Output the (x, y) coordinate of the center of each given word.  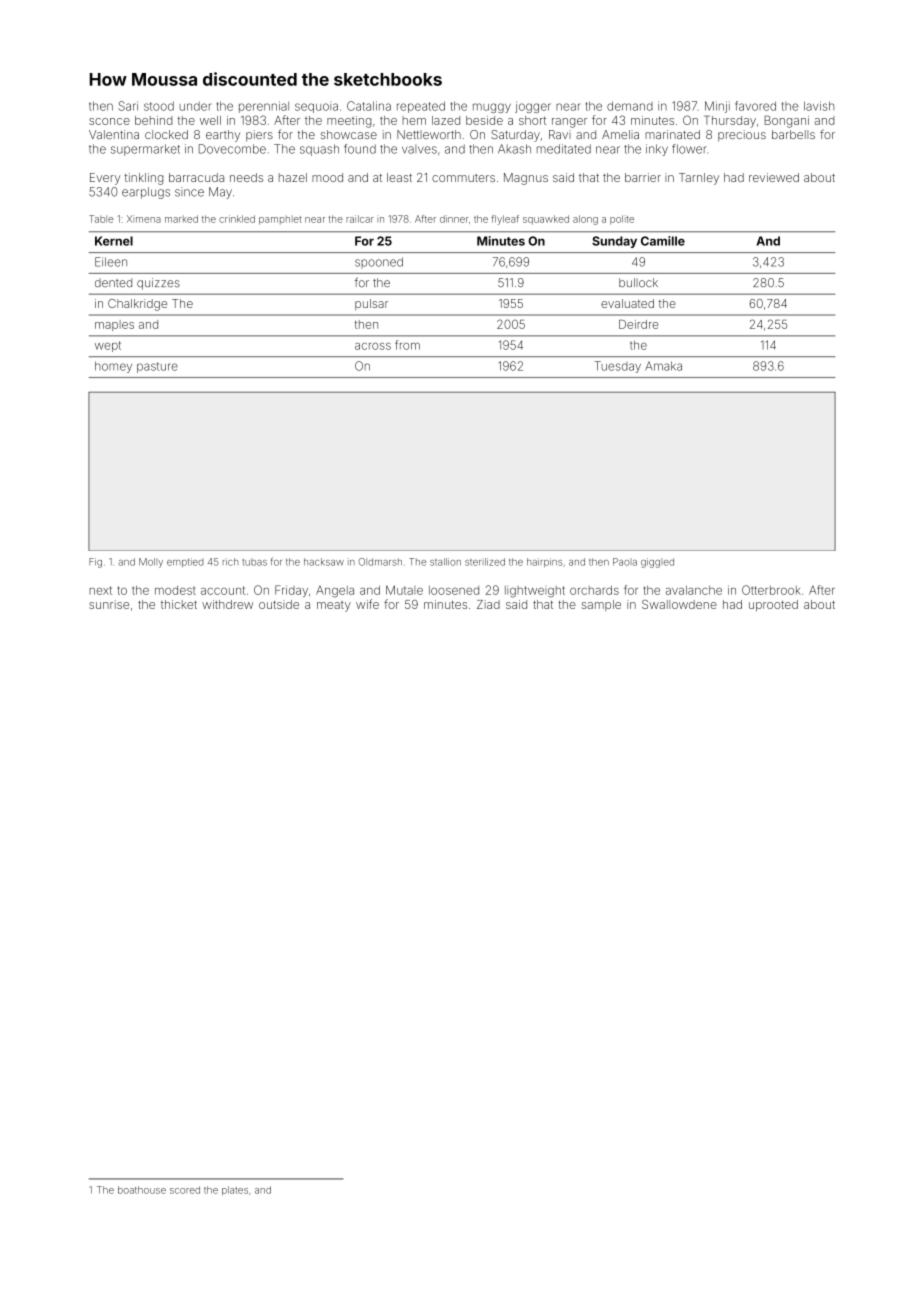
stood (159, 106)
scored (185, 1190)
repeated (421, 107)
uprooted (773, 606)
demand (630, 106)
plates (235, 1191)
